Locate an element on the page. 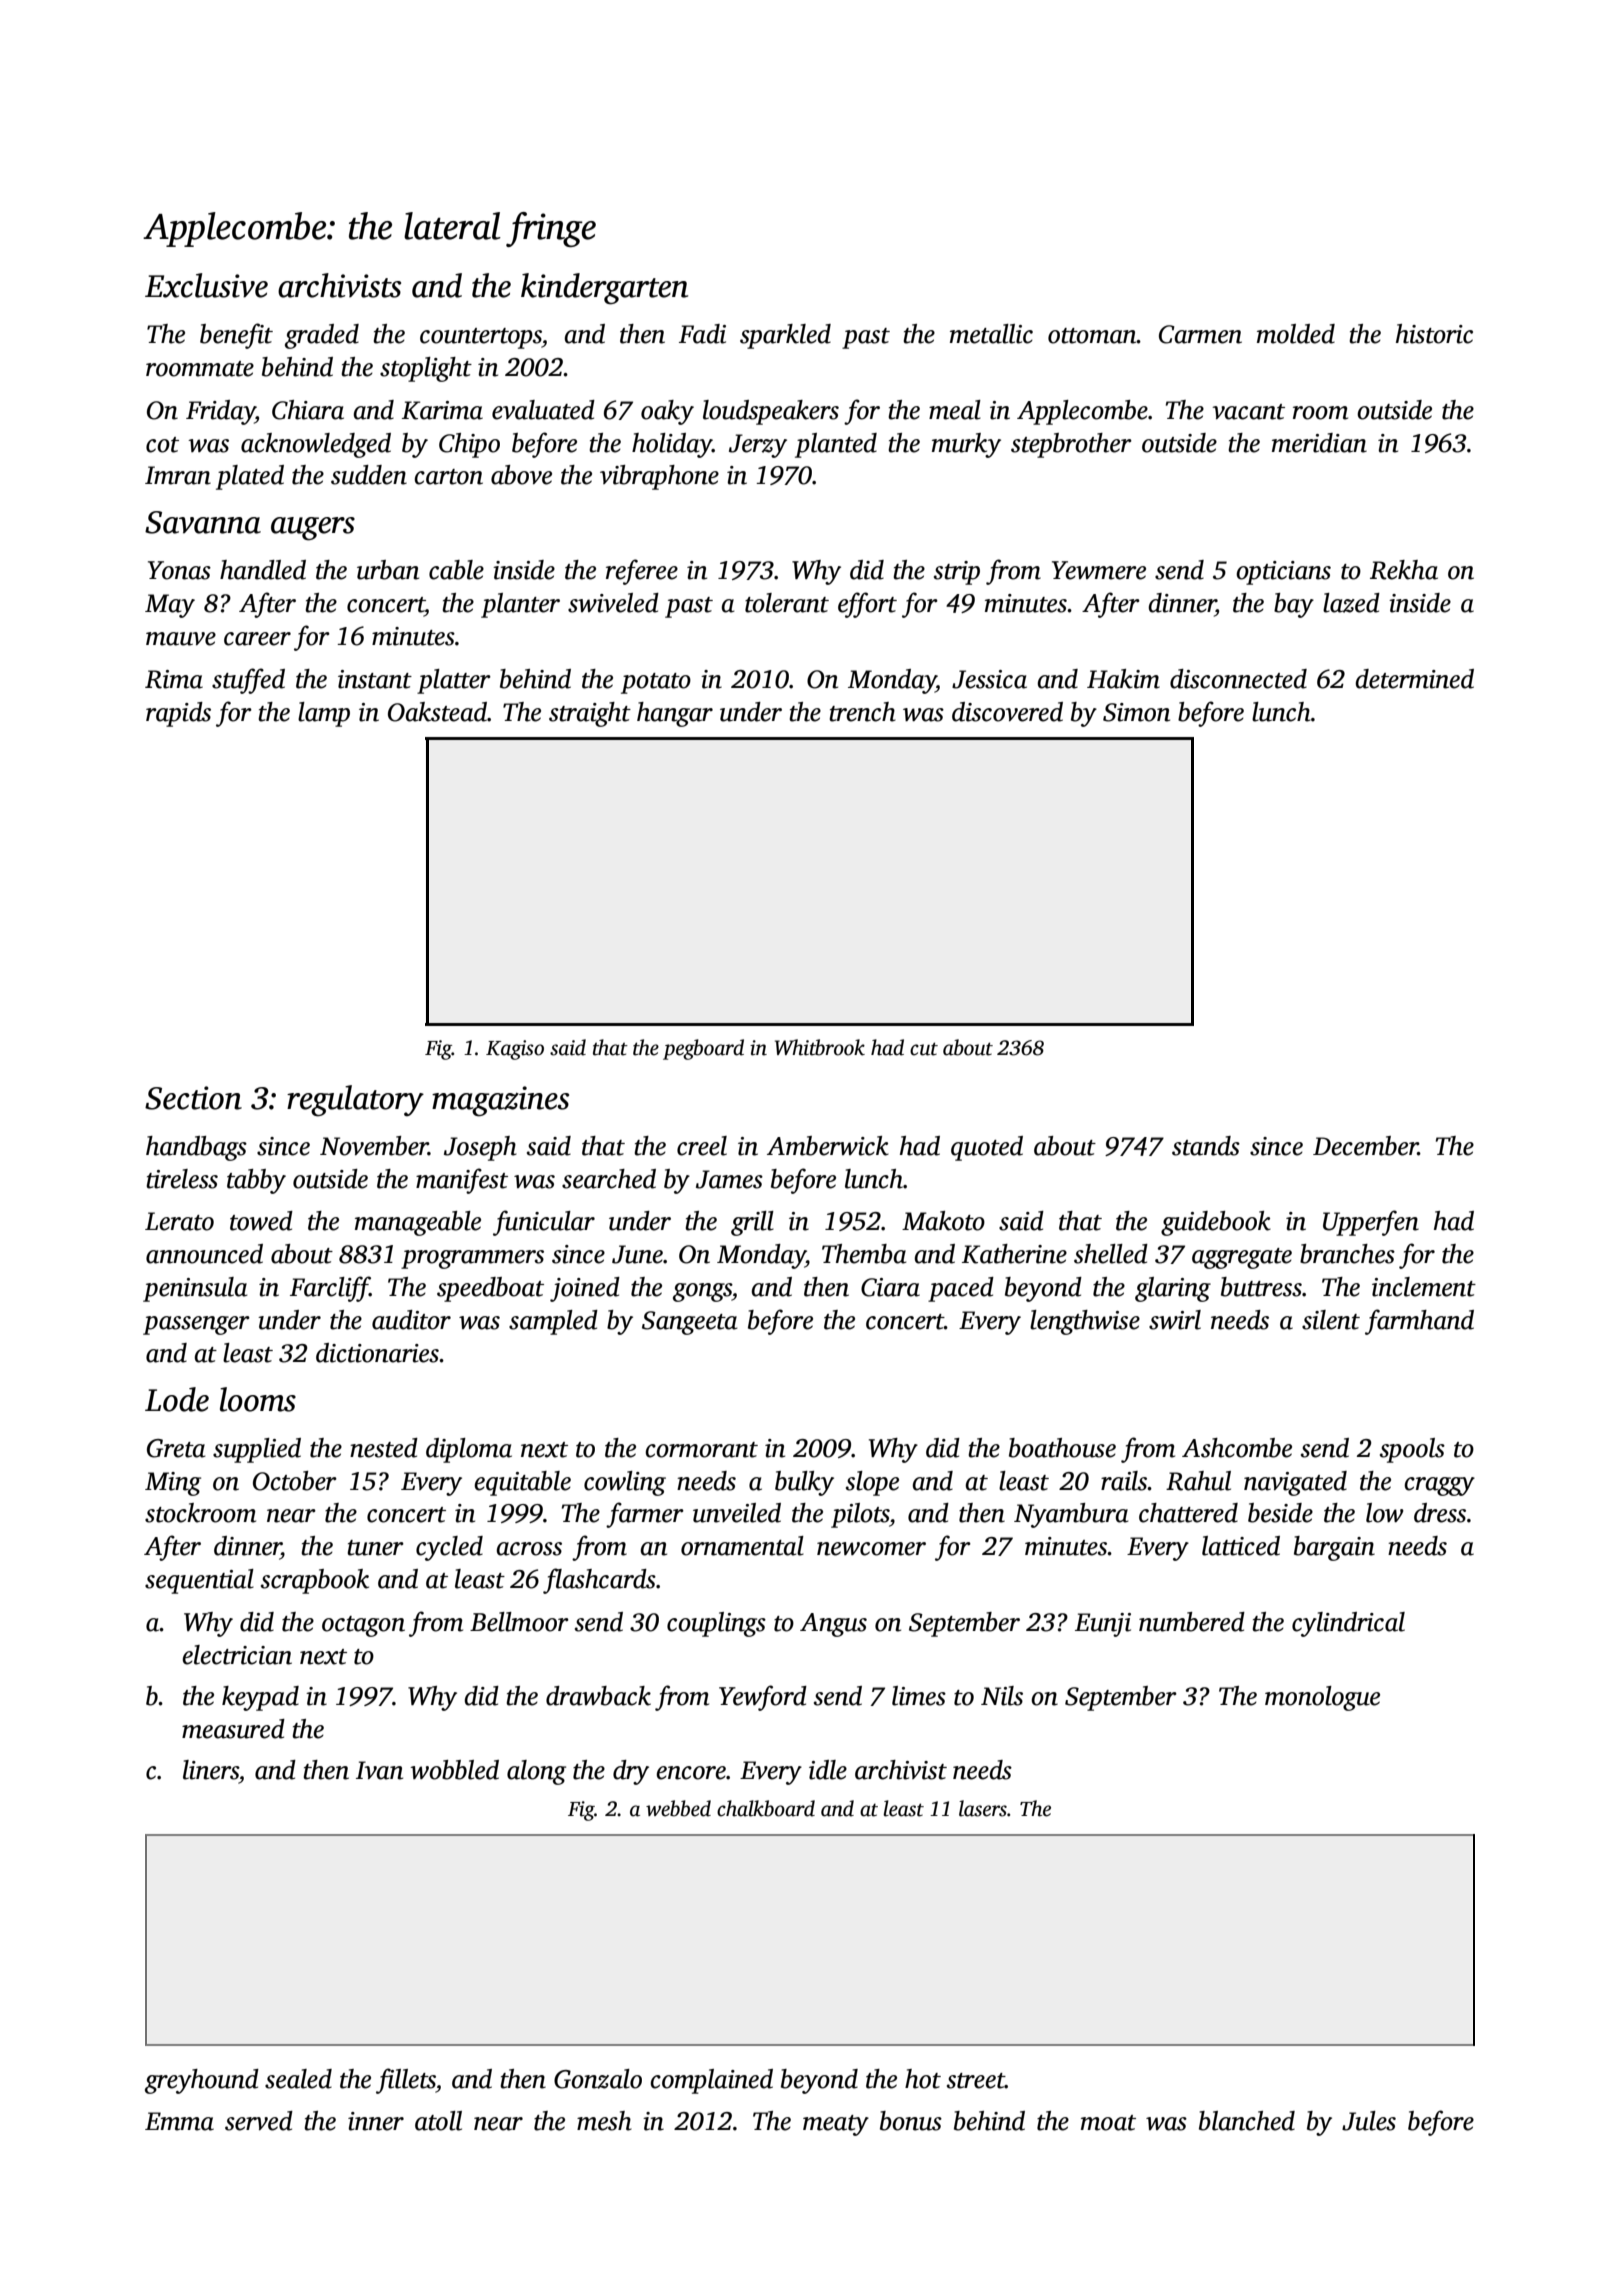  Chiara is located at coordinates (308, 410).
